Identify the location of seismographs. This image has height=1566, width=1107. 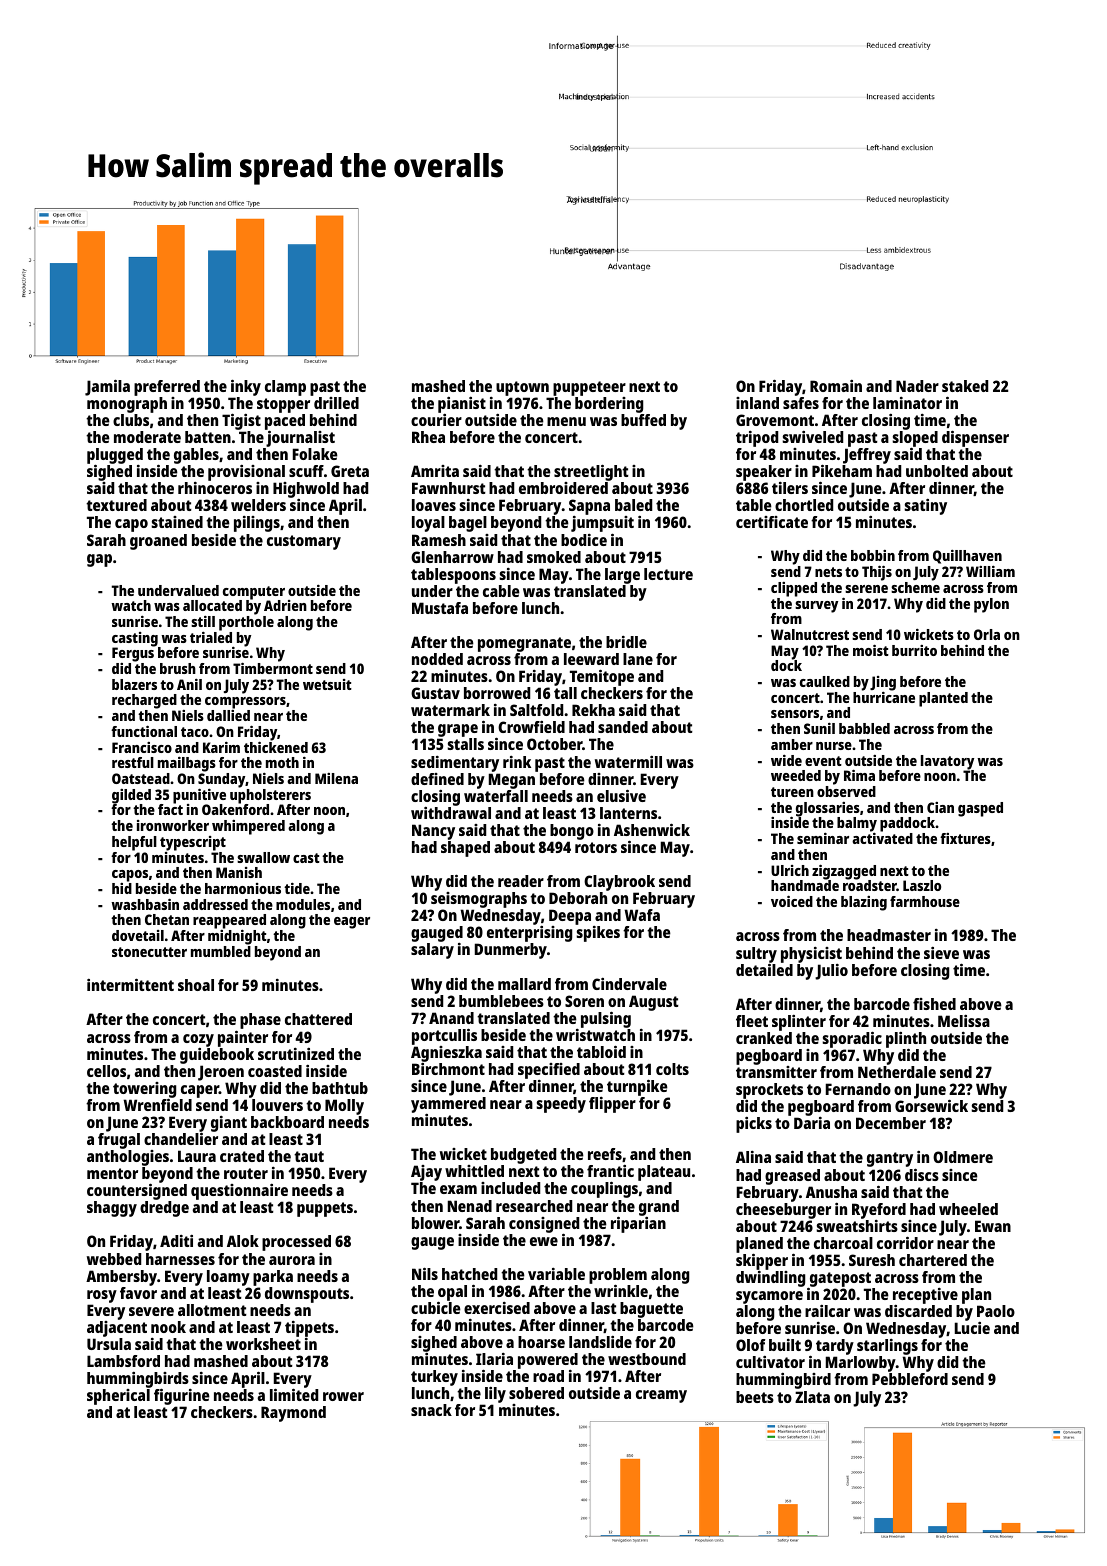
(479, 900).
